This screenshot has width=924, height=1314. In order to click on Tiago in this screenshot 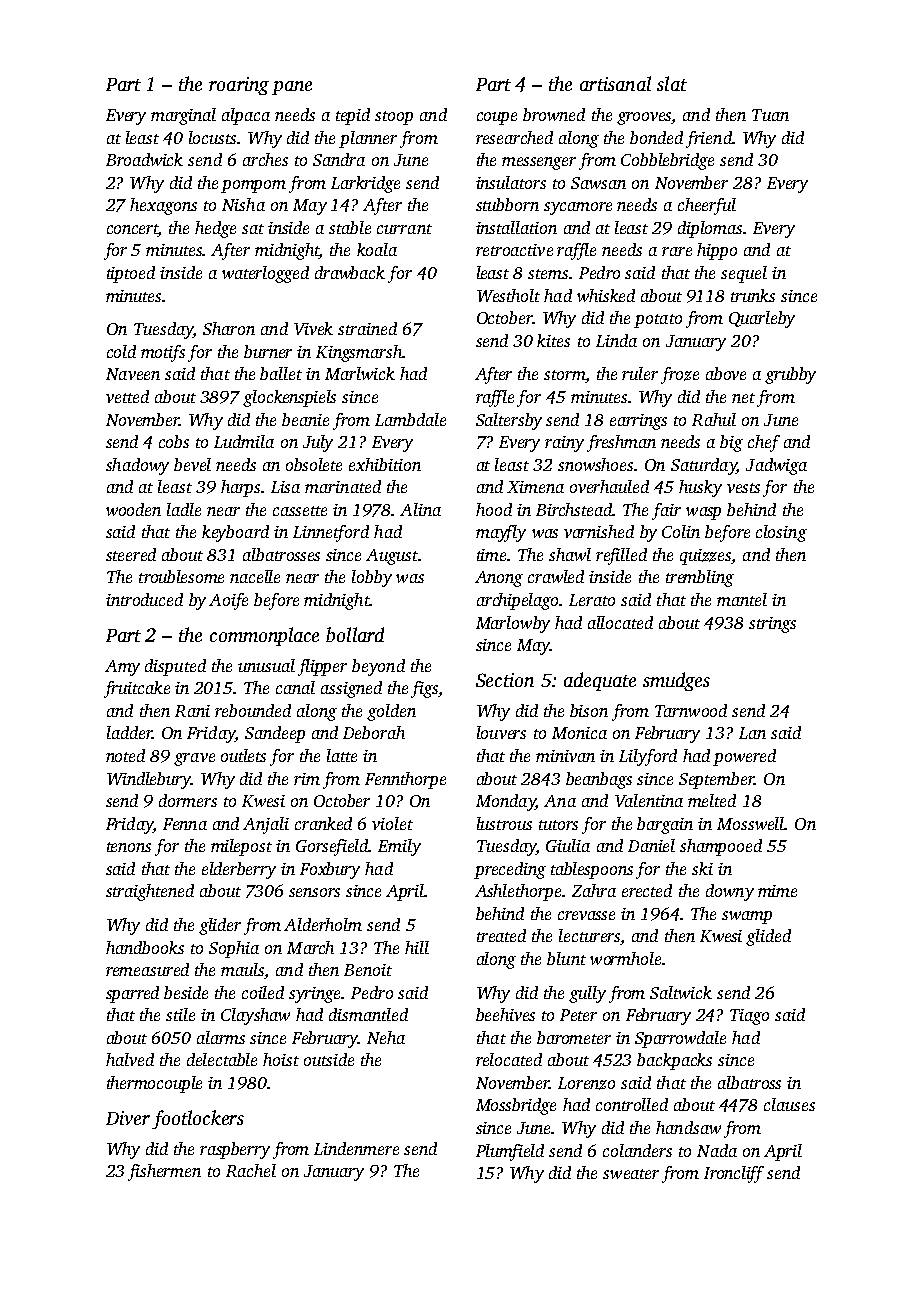, I will do `click(749, 1017)`.
